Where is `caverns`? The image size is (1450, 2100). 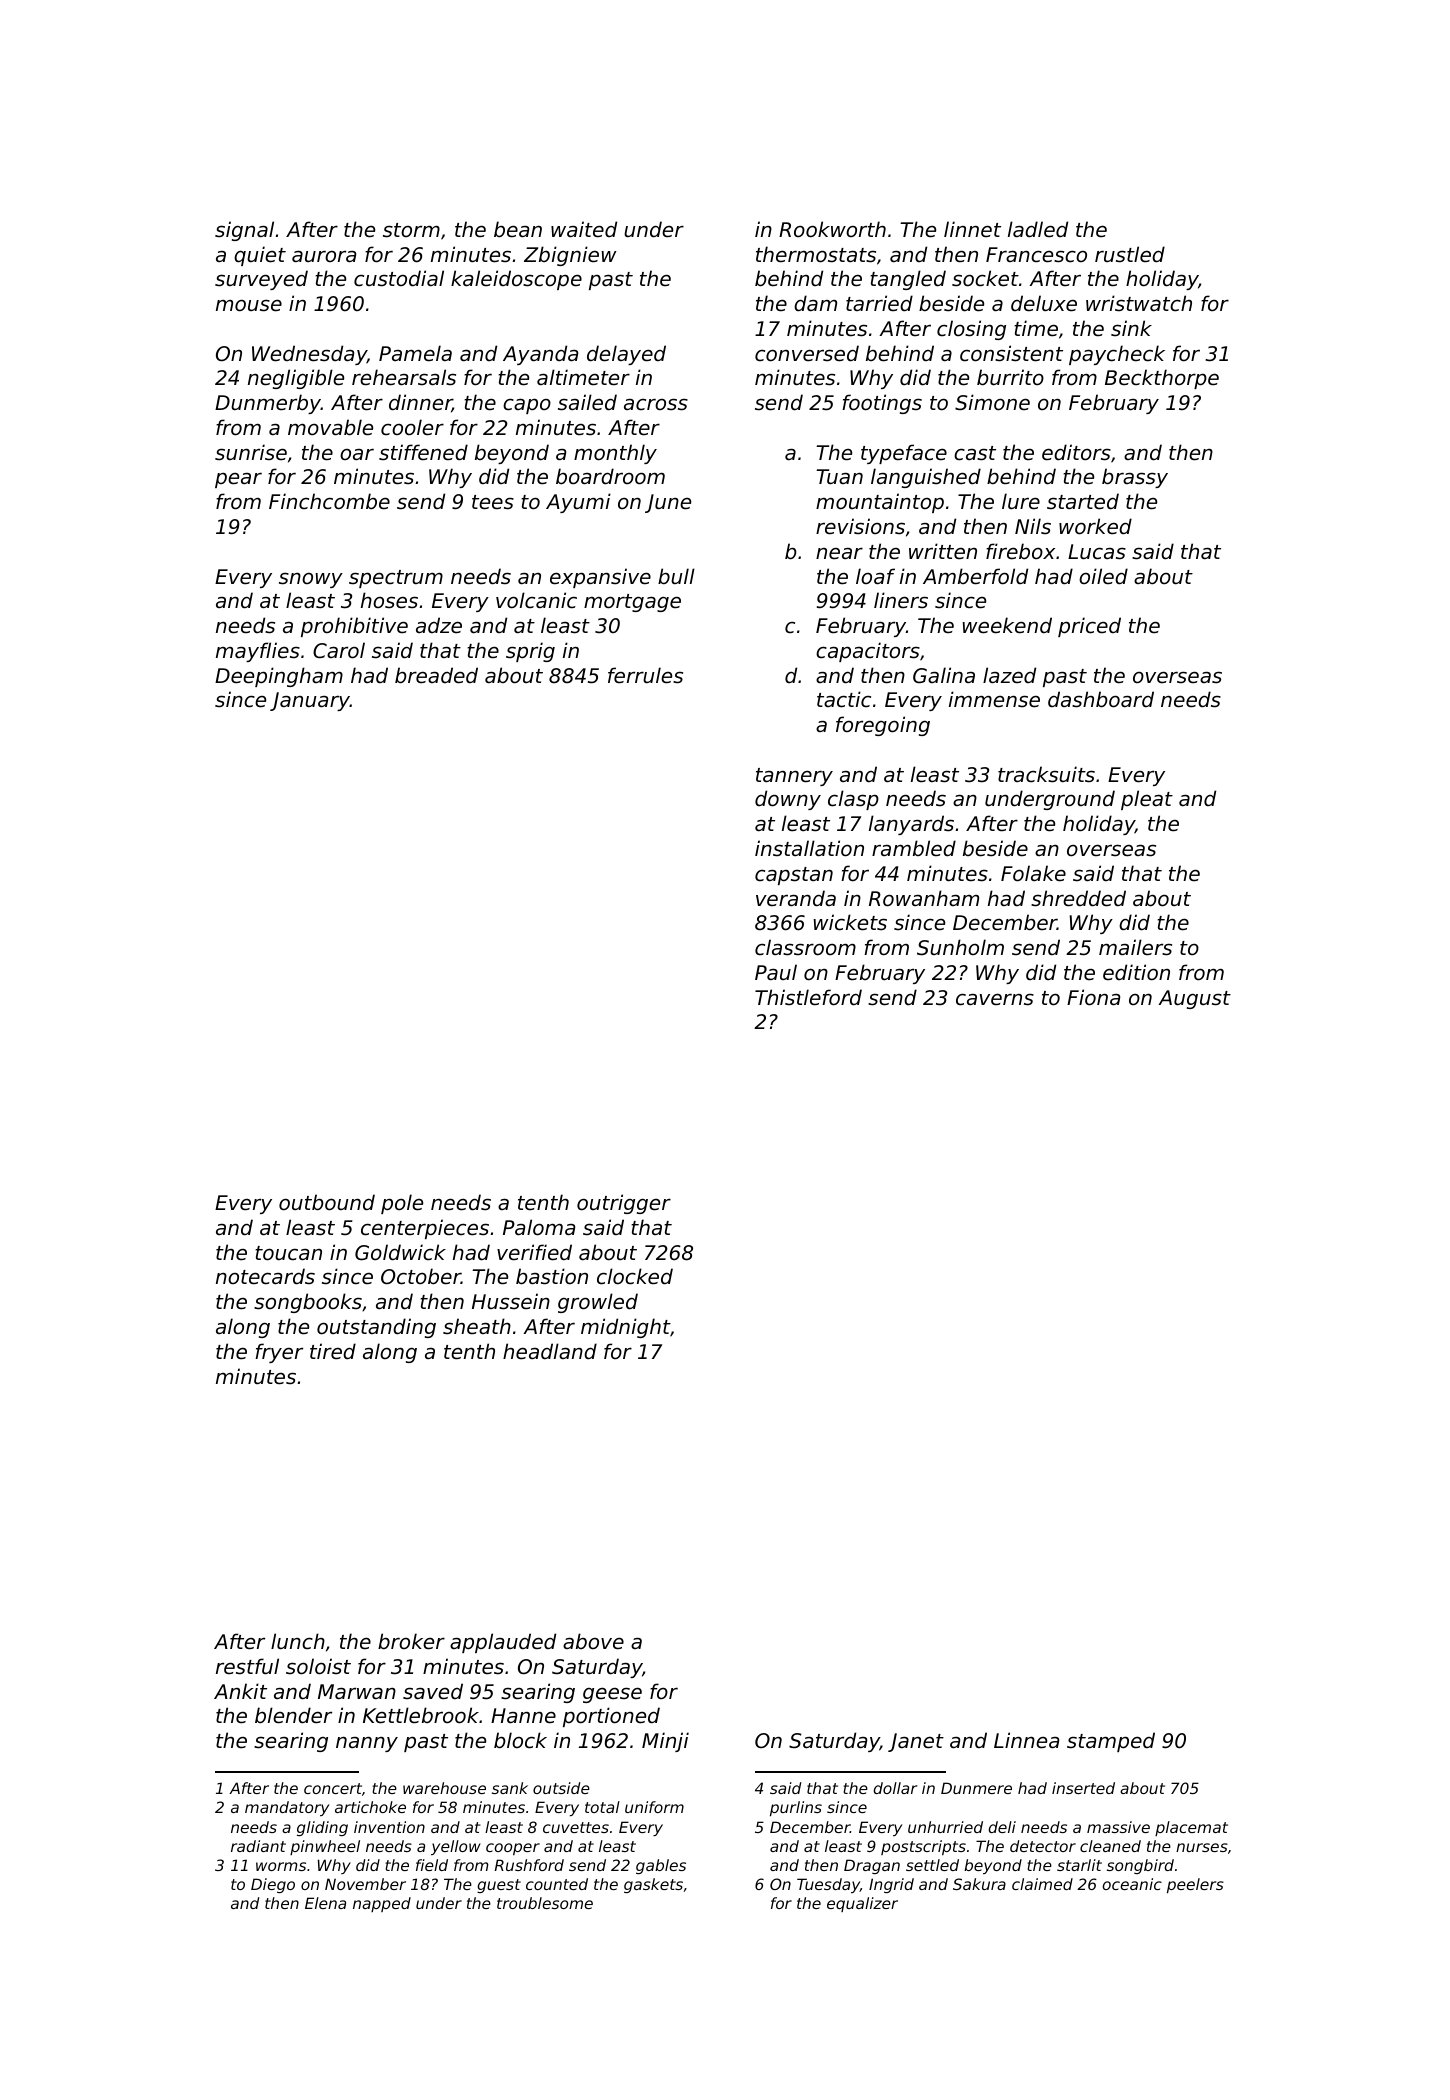
caverns is located at coordinates (995, 999).
